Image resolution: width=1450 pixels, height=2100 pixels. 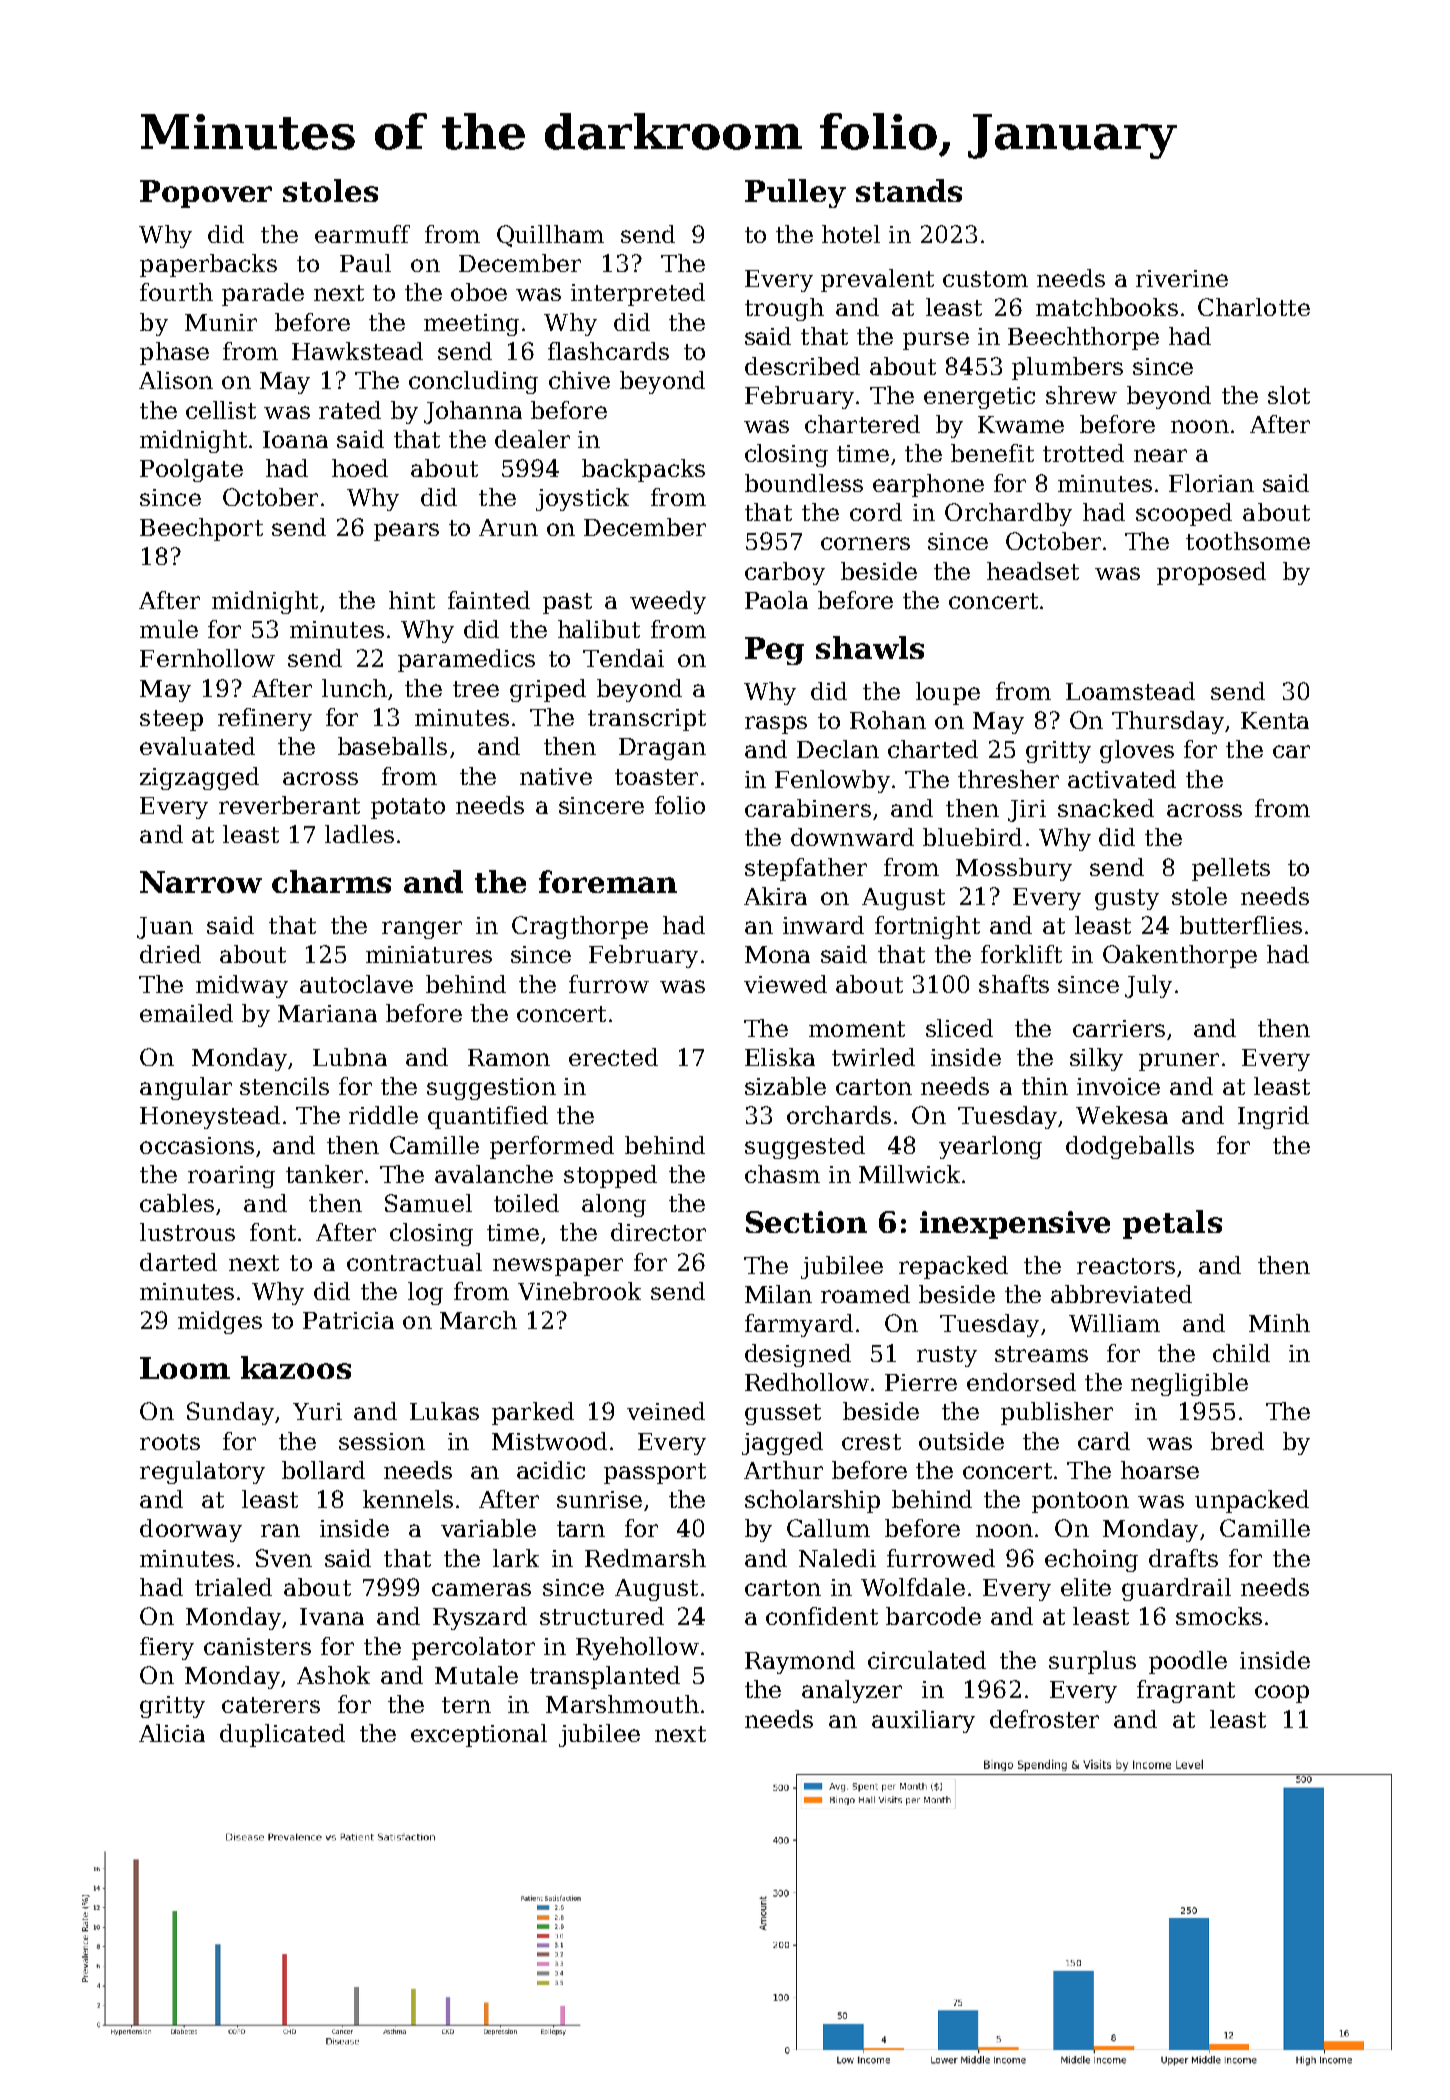 What do you see at coordinates (282, 1735) in the screenshot?
I see `duplicated` at bounding box center [282, 1735].
